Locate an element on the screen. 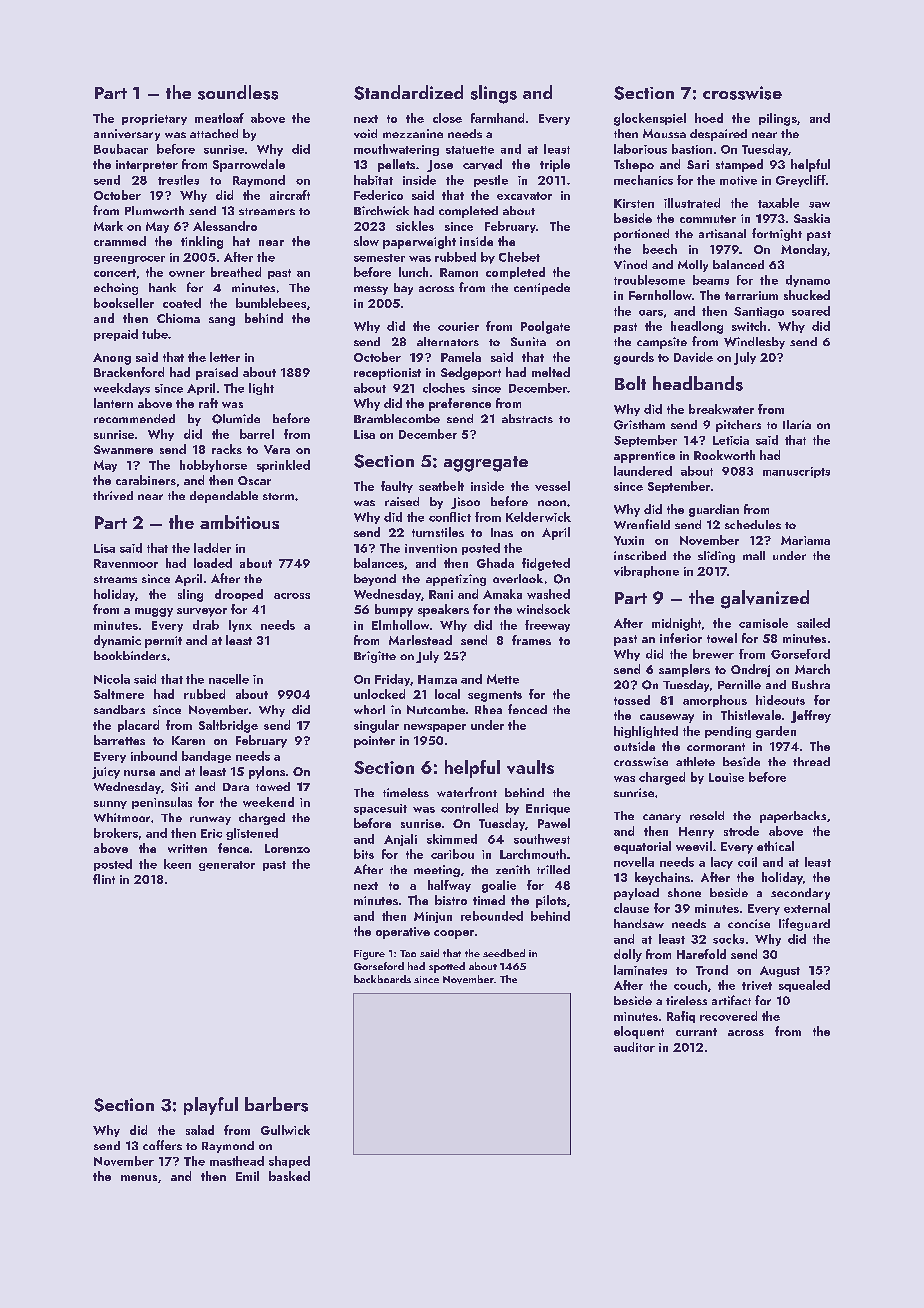  meatloaf is located at coordinates (219, 118).
